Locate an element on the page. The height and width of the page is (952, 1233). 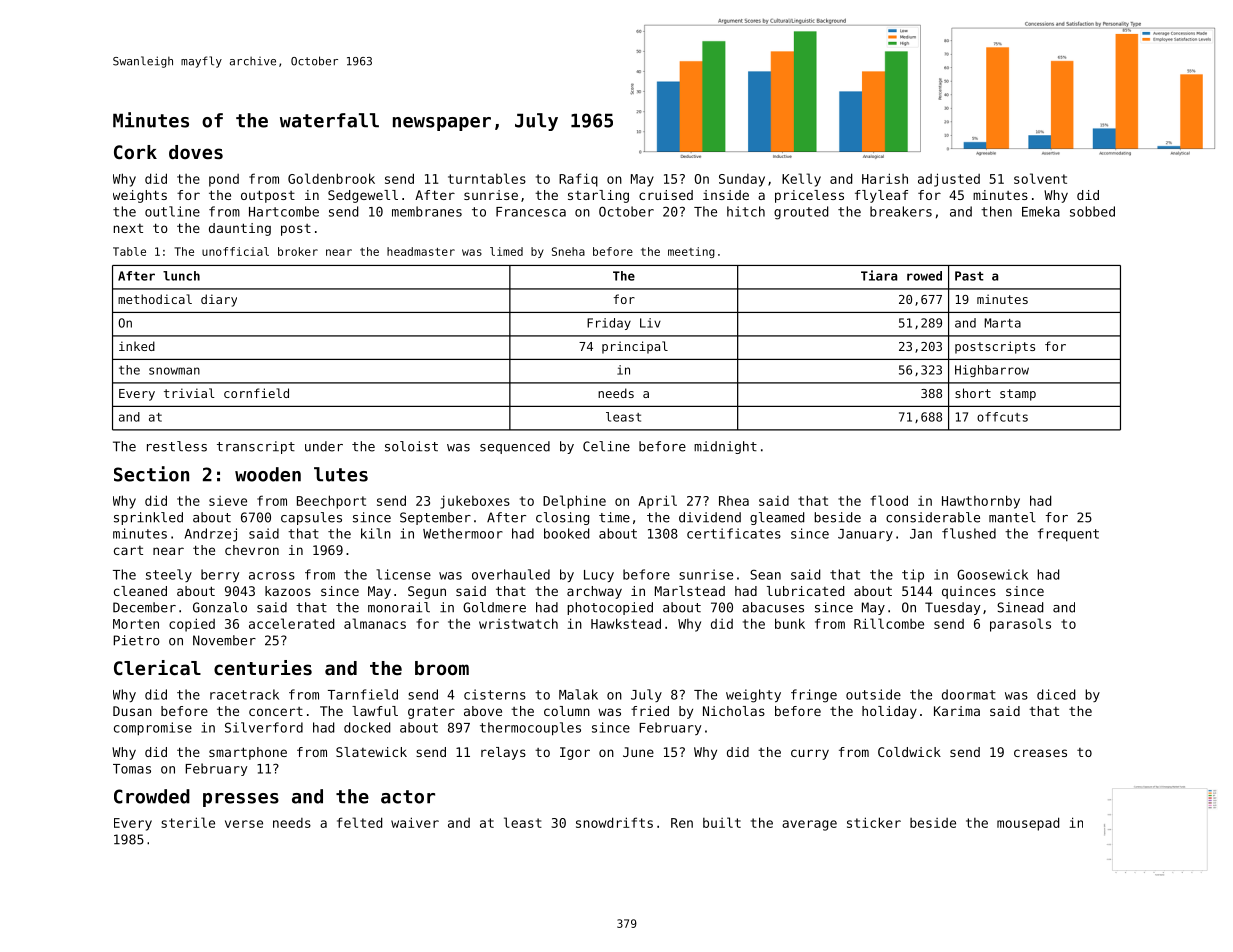
dividend is located at coordinates (710, 517).
